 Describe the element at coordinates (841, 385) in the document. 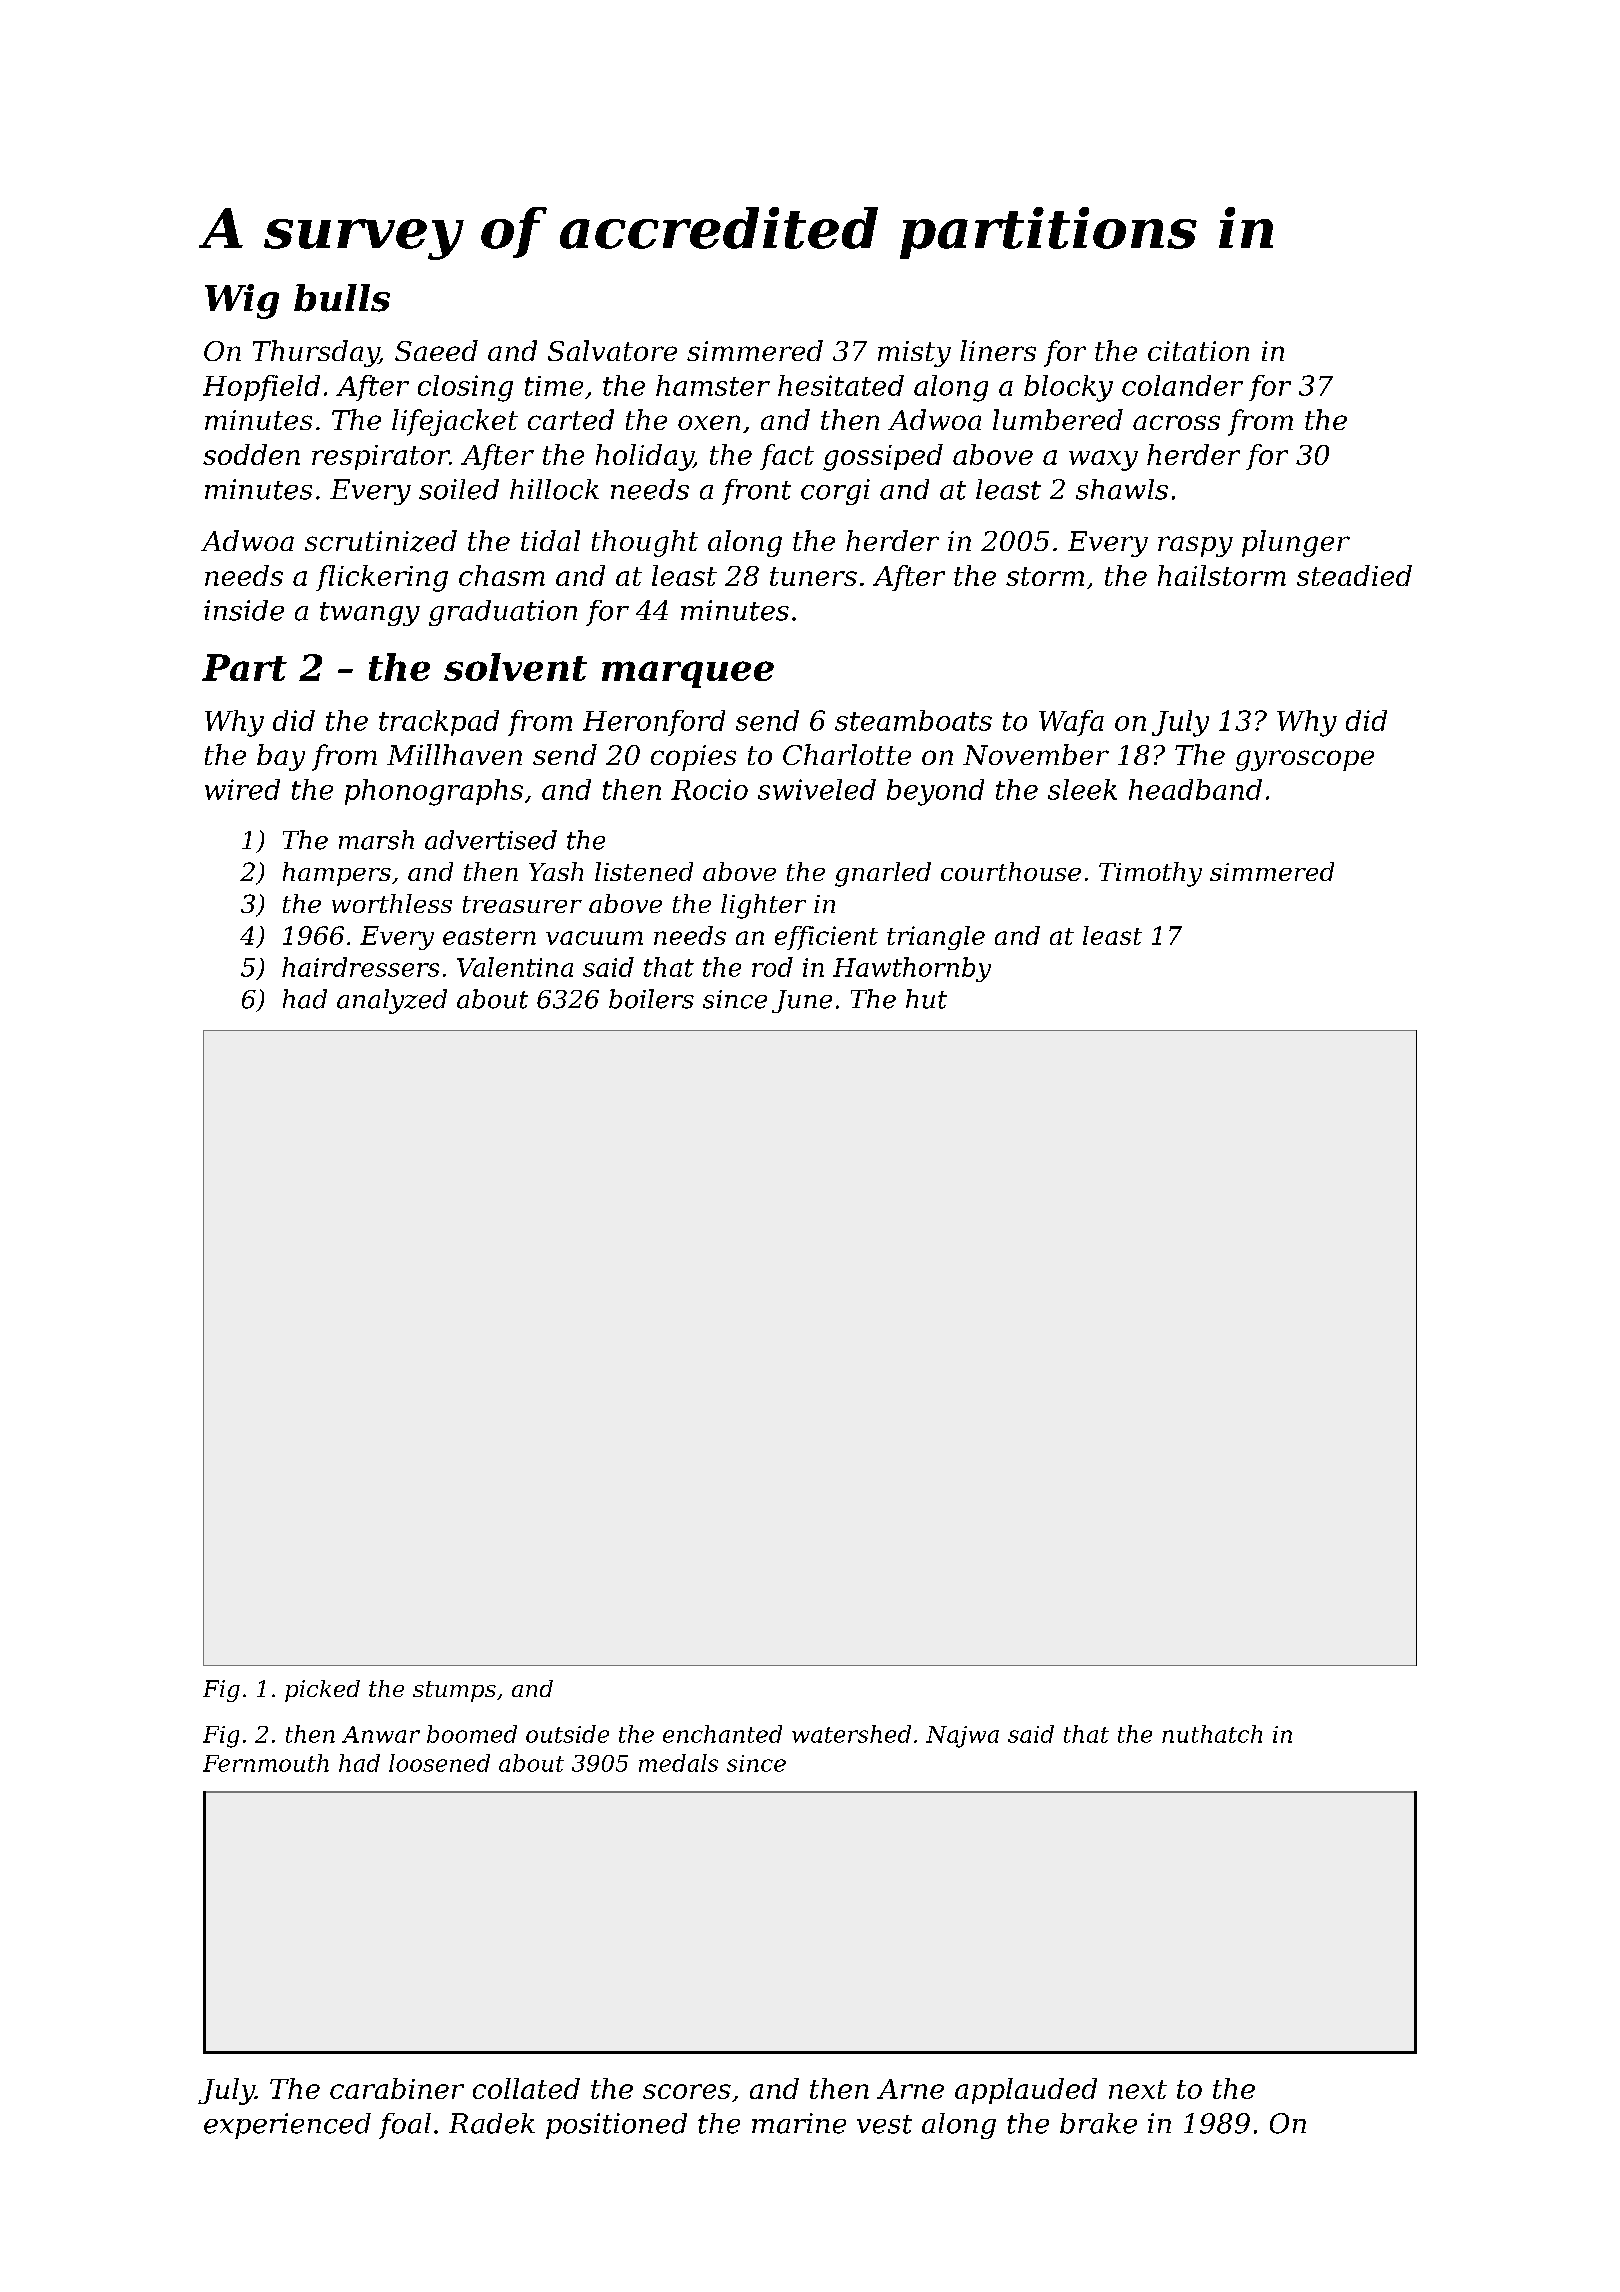

I see `hesitated` at that location.
